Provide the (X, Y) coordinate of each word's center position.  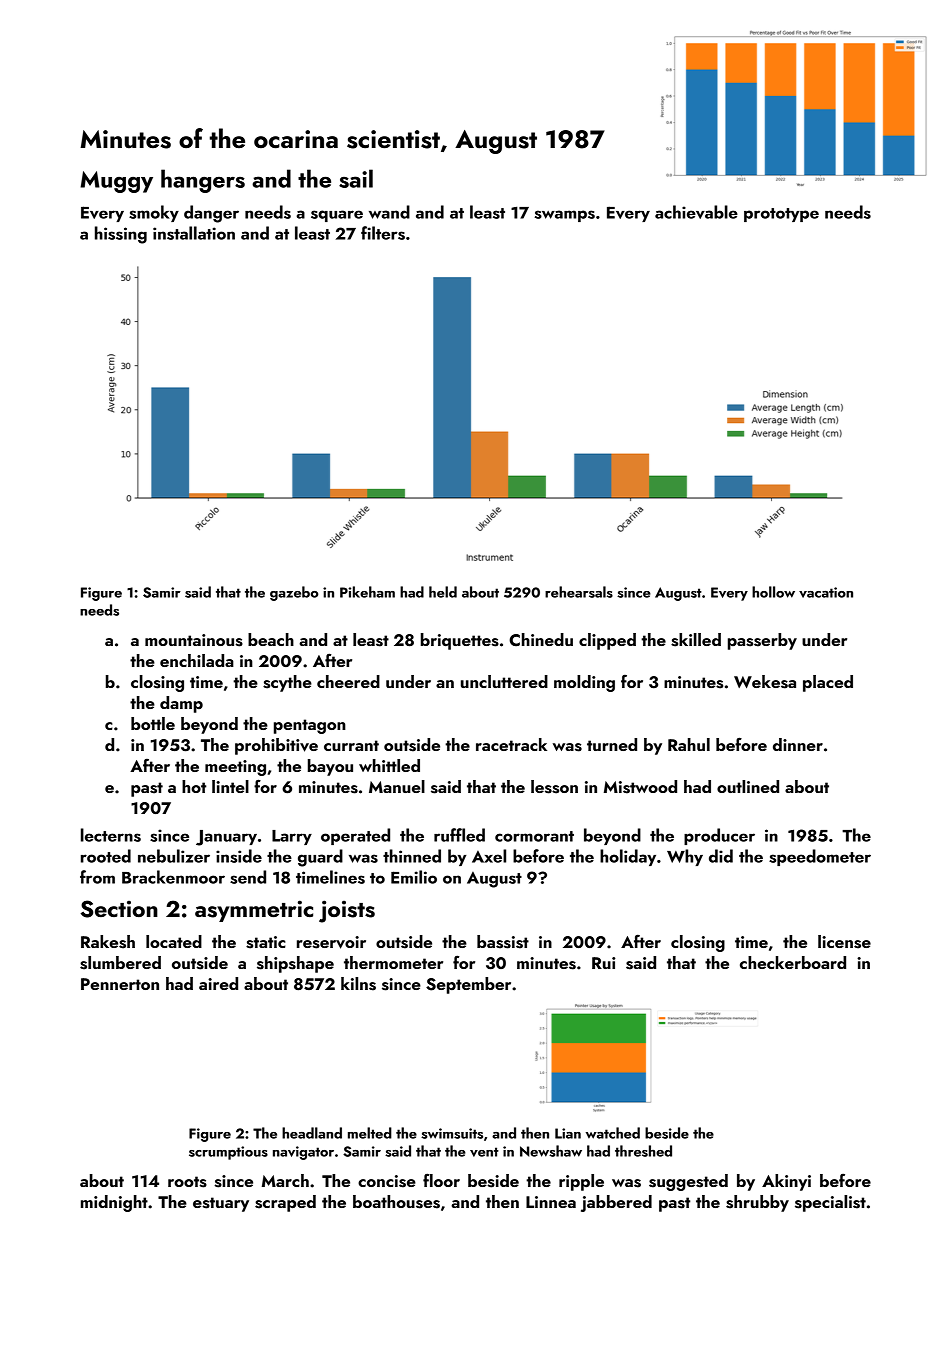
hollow (773, 592)
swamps (565, 216)
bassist (503, 942)
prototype (781, 215)
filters (383, 233)
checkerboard (793, 962)
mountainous (194, 640)
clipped (607, 641)
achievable (696, 212)
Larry (292, 837)
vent (484, 1152)
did (721, 856)
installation (194, 233)
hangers (203, 181)
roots (187, 1182)
